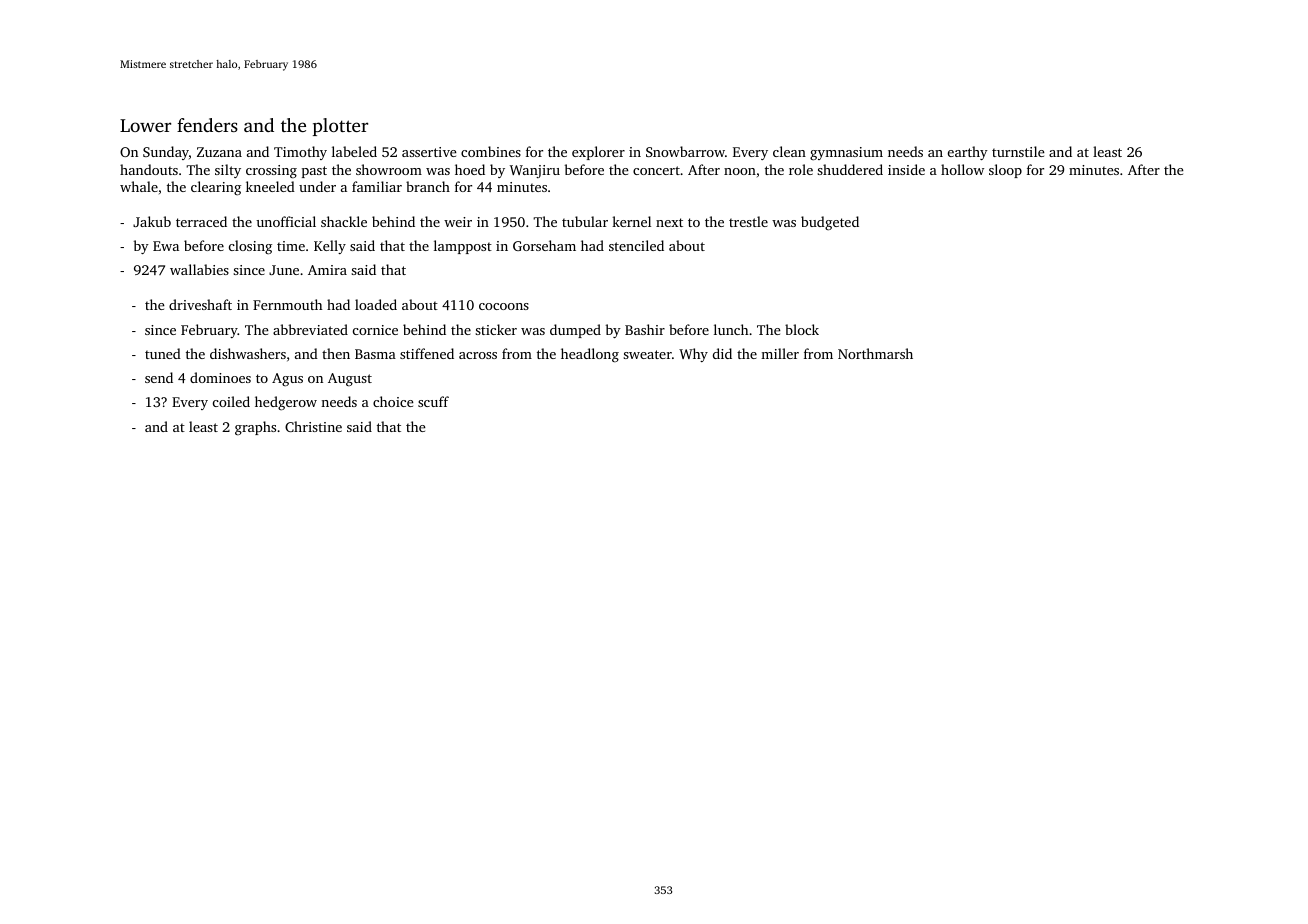 The width and height of the image is (1308, 924). I want to click on block, so click(802, 329).
